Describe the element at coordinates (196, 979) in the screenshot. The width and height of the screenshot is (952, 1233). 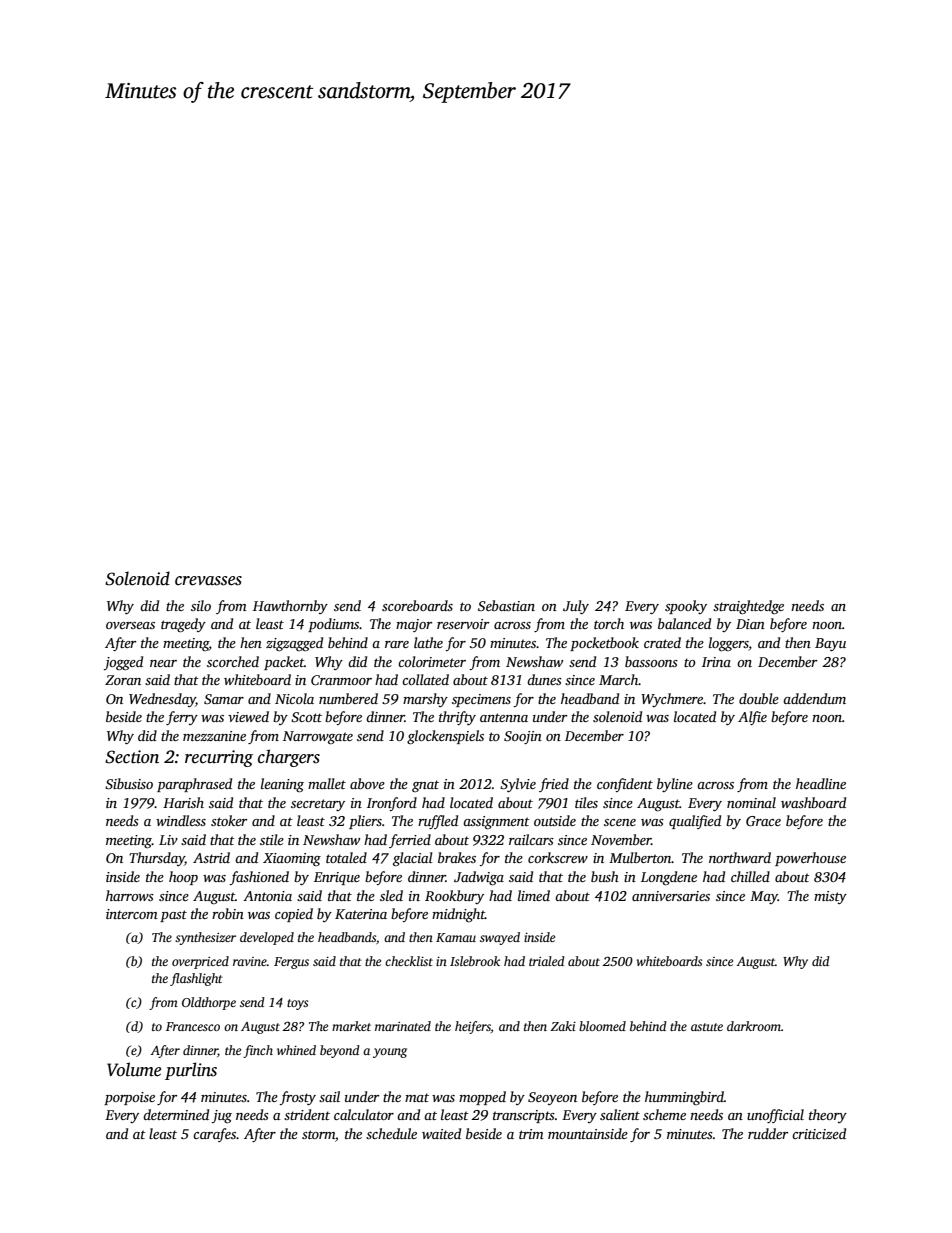
I see `flashlight` at that location.
